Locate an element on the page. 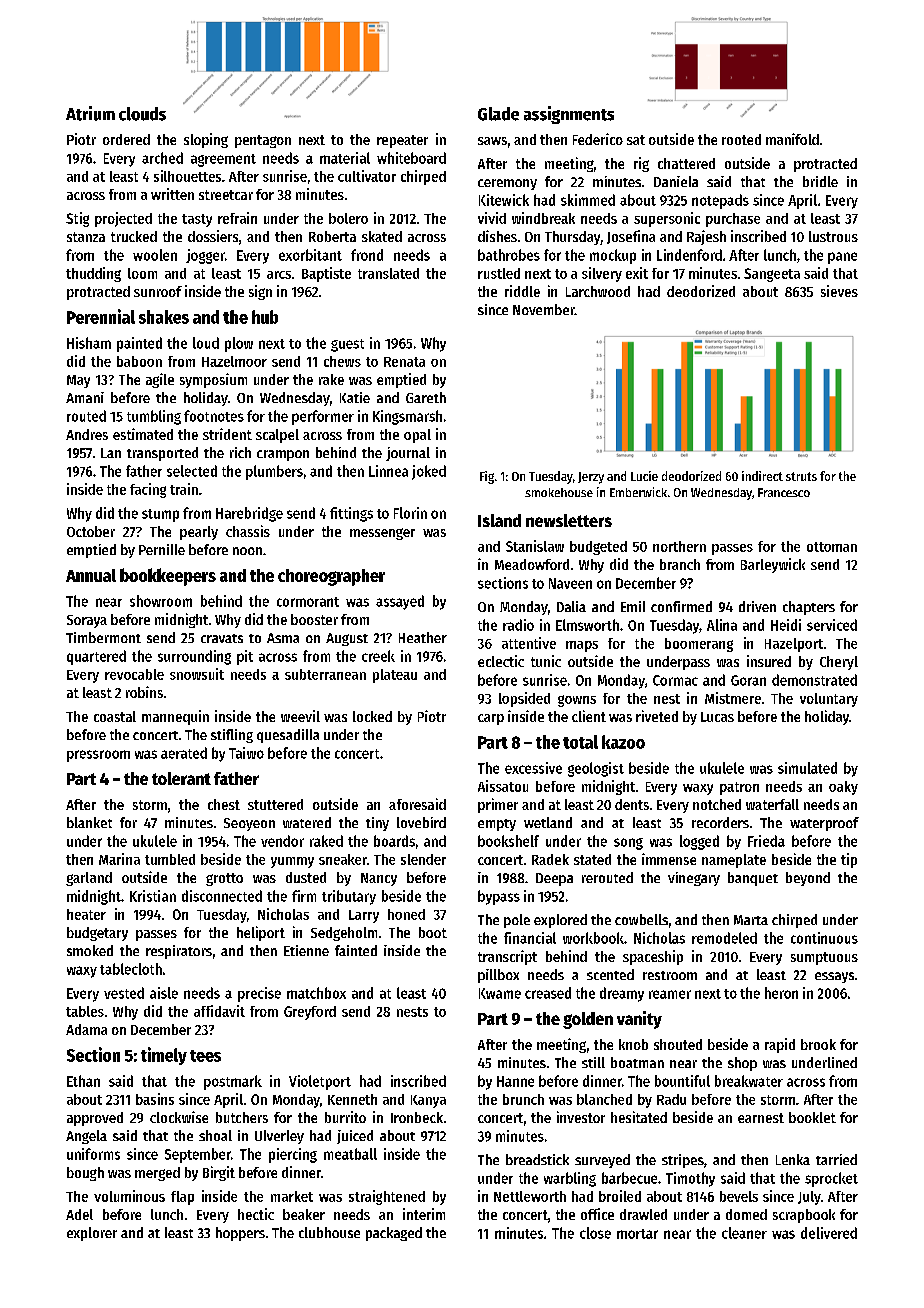 The image size is (924, 1308). Radu is located at coordinates (671, 1099).
